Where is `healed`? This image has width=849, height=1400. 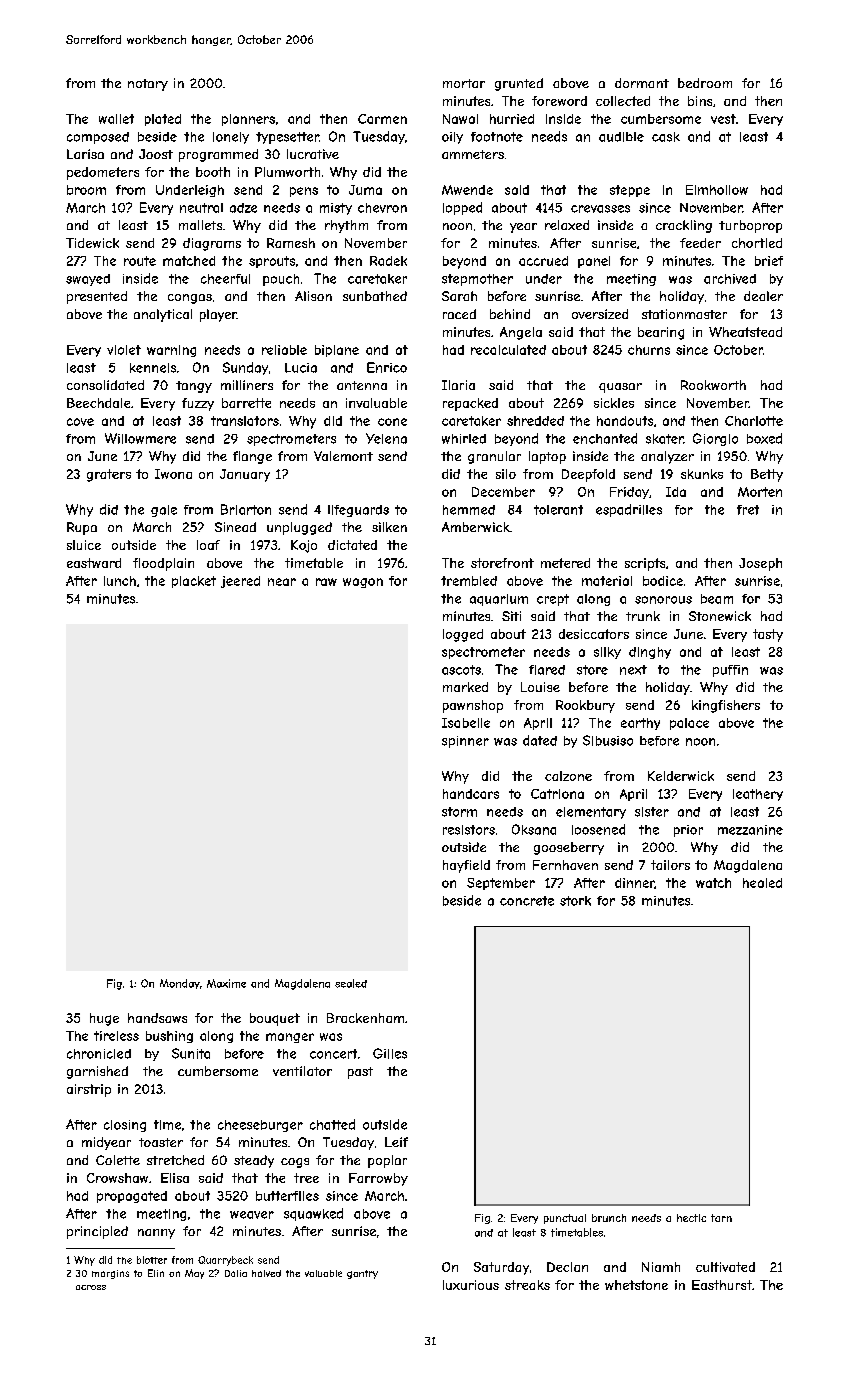 healed is located at coordinates (762, 883).
